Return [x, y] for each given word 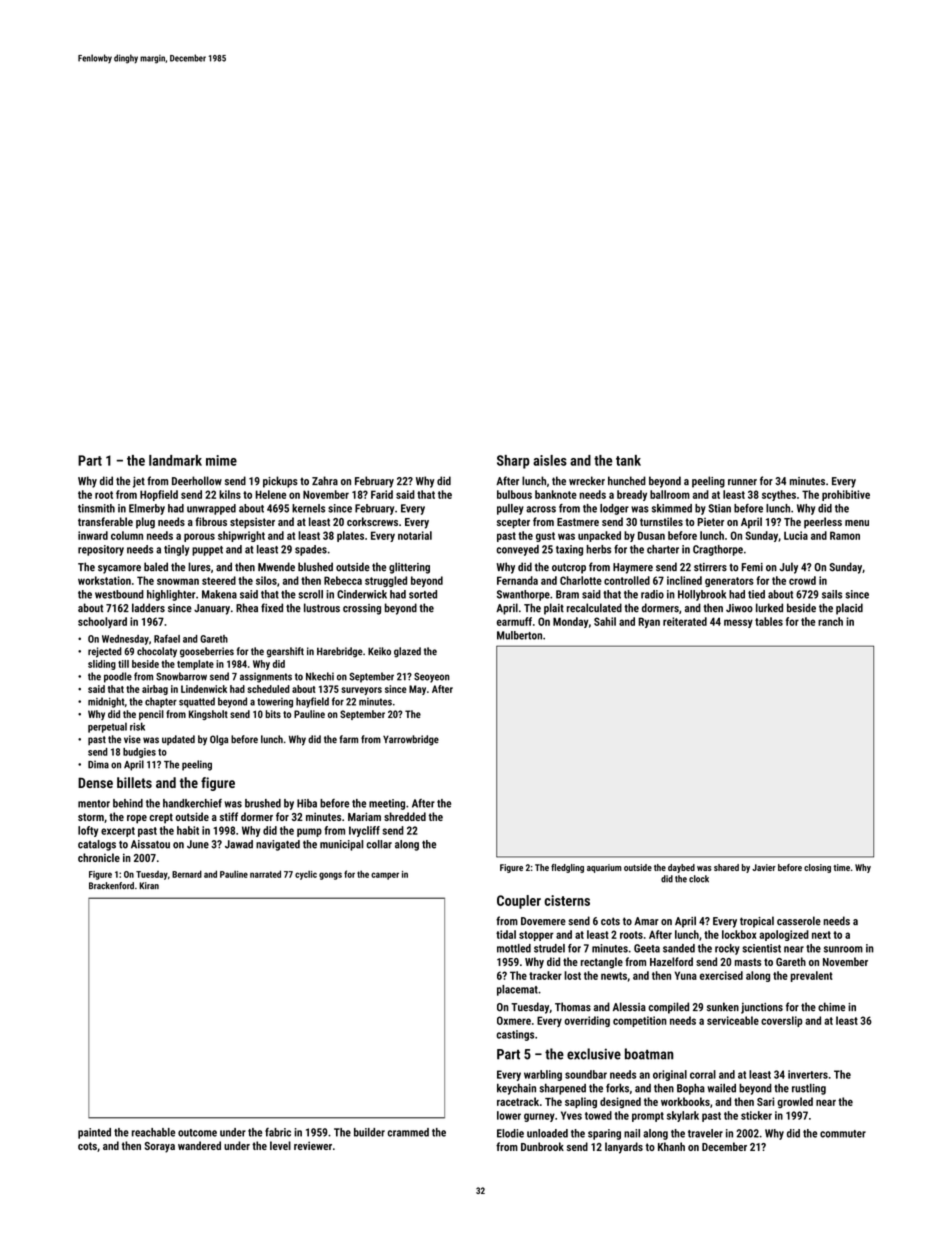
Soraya [160, 1147]
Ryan [649, 622]
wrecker [587, 481]
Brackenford [111, 886]
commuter [843, 1134]
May [417, 690]
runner [742, 482]
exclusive [594, 1054]
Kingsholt [208, 715]
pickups [280, 482]
